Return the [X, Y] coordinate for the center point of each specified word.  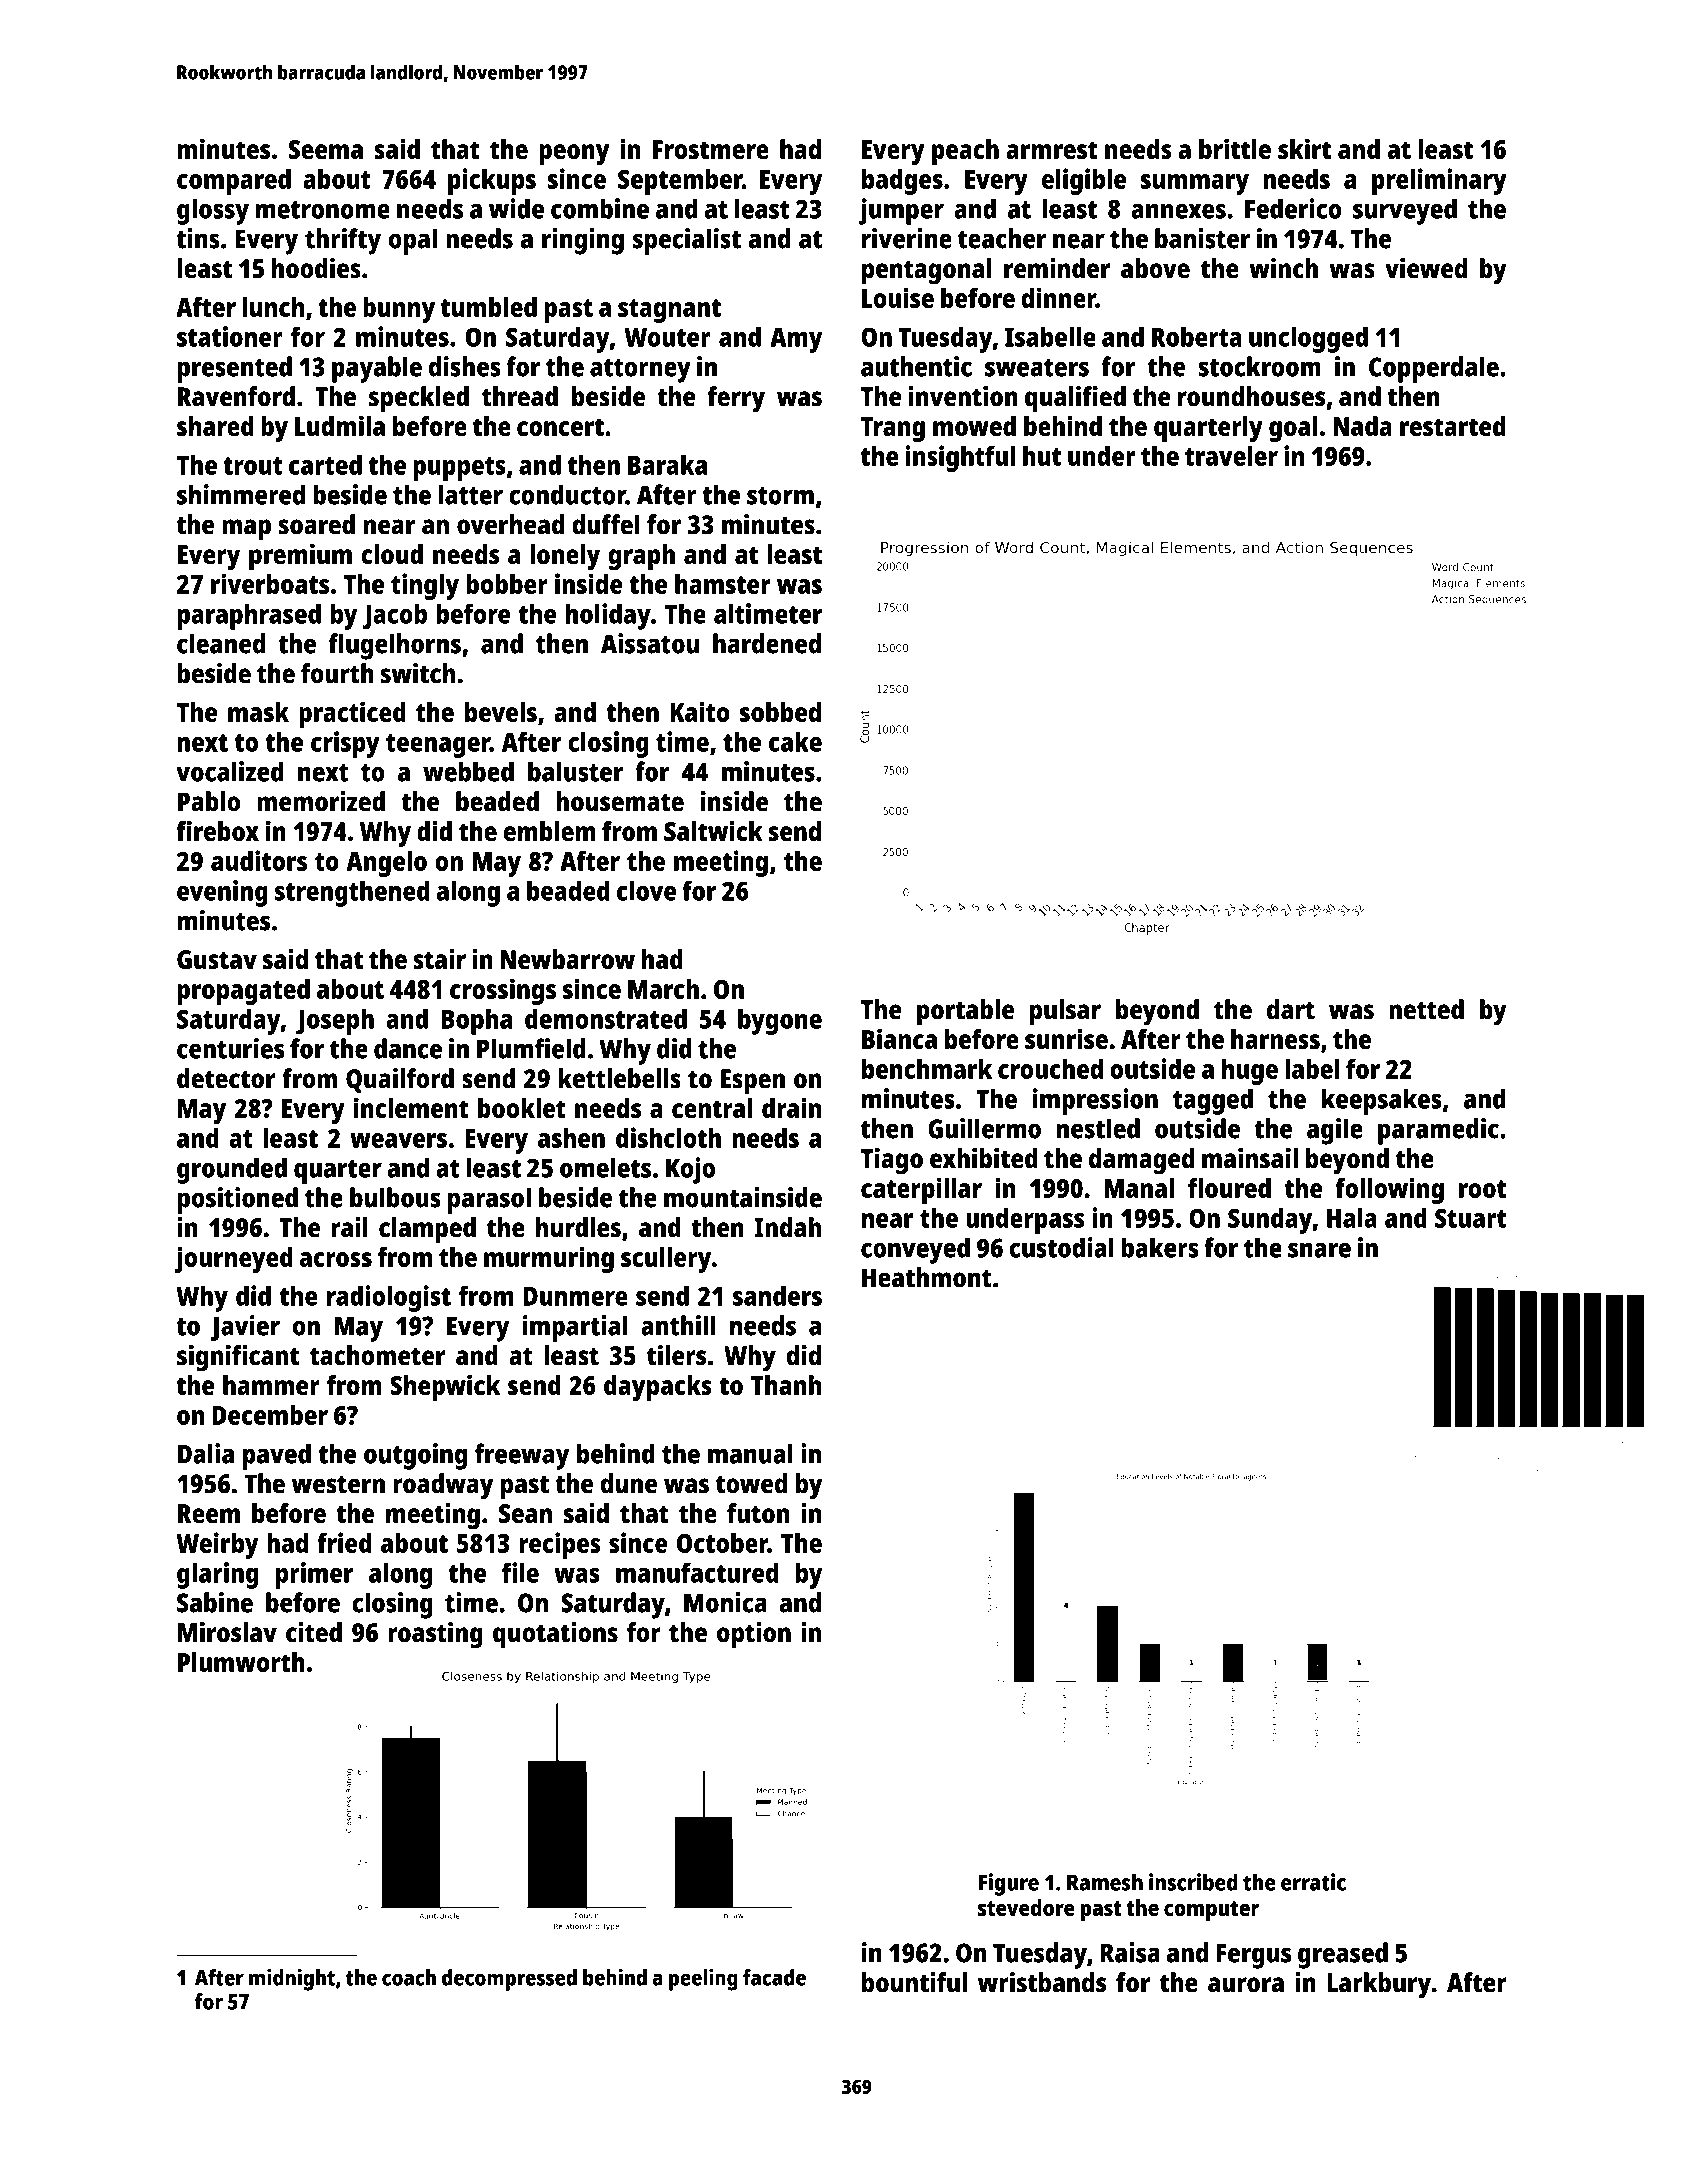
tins [197, 238]
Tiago [892, 1161]
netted [1426, 1009]
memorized [321, 801]
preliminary [1439, 181]
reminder [1057, 268]
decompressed [509, 1980]
